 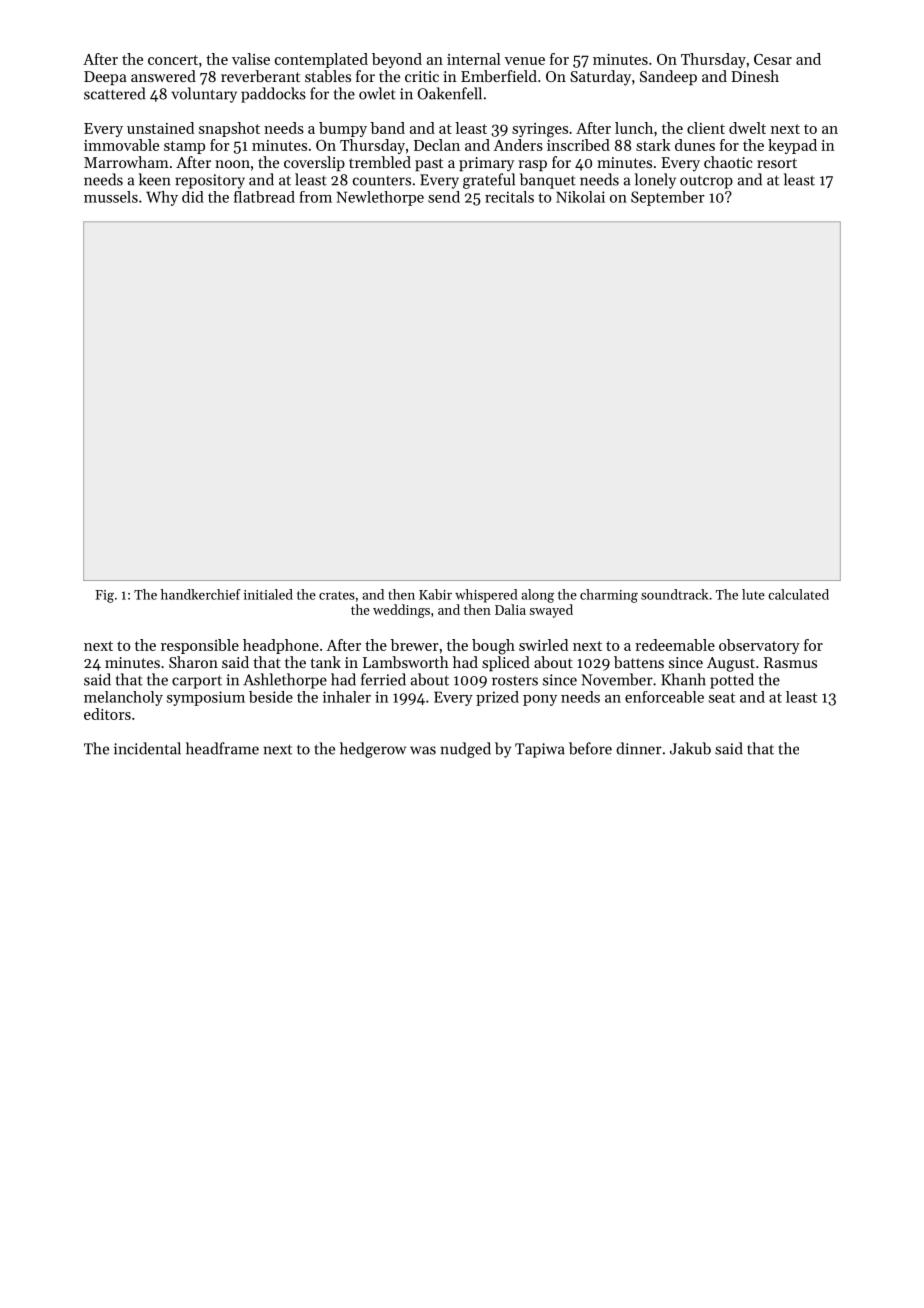 What do you see at coordinates (435, 594) in the document?
I see `Kabir` at bounding box center [435, 594].
